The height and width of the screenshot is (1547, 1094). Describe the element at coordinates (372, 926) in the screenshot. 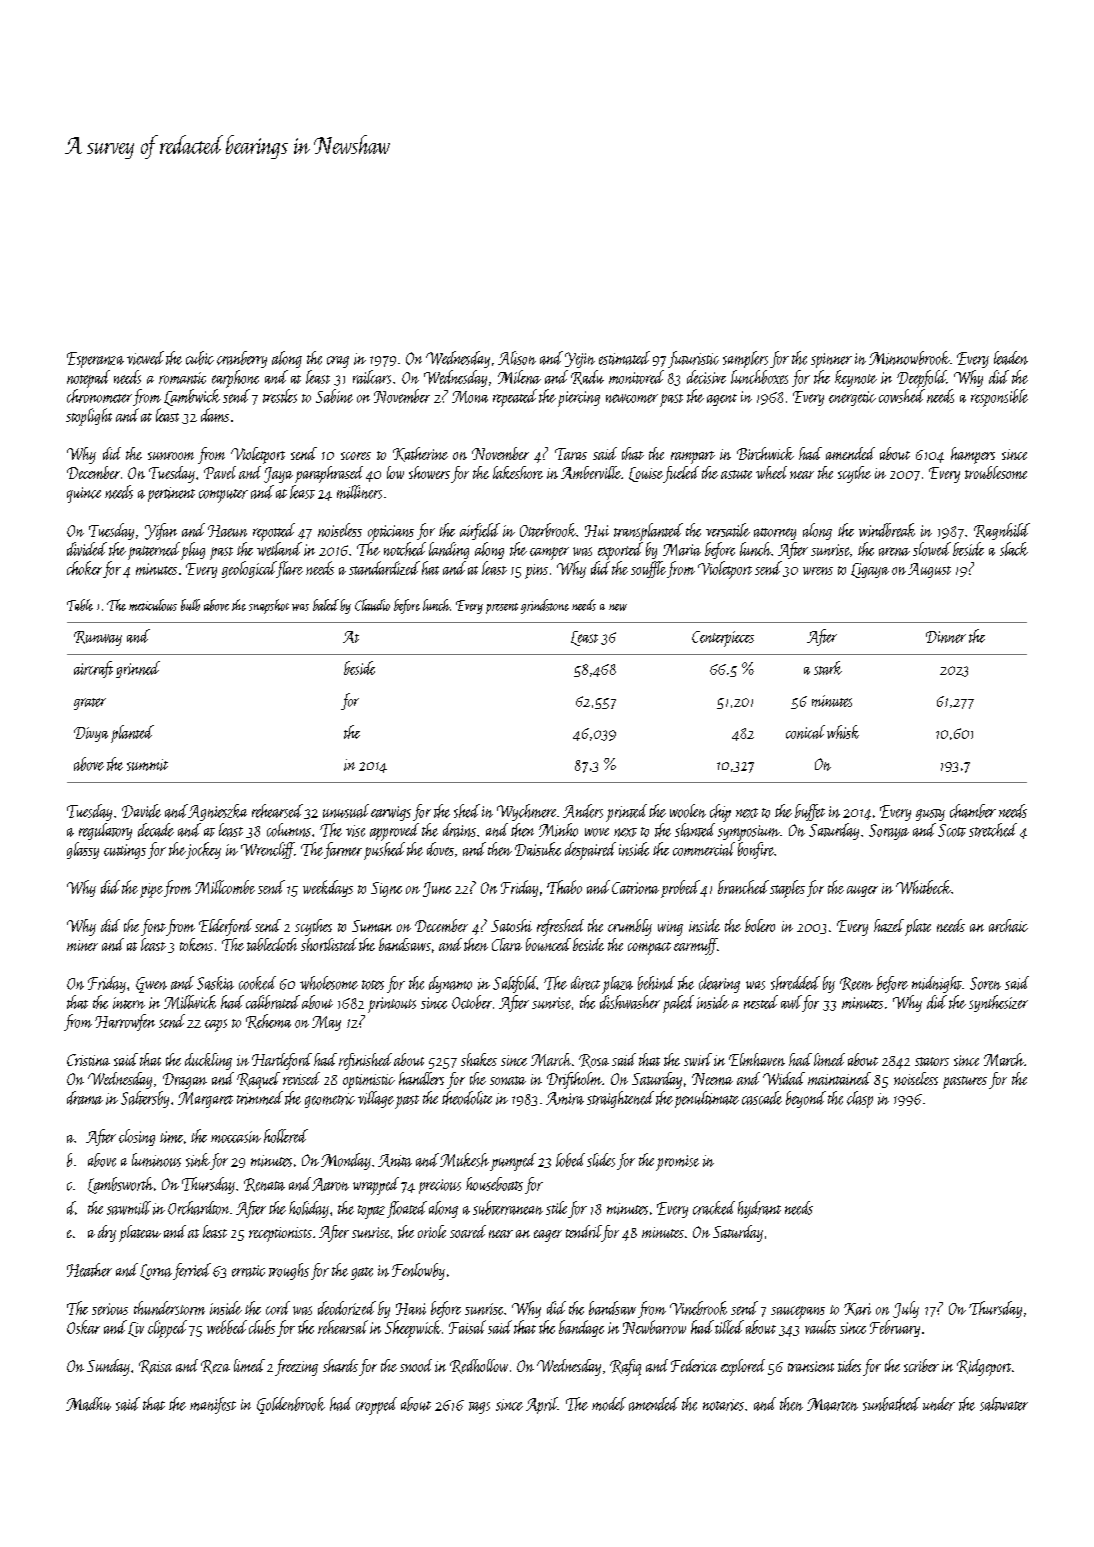

I see `Suman` at that location.
